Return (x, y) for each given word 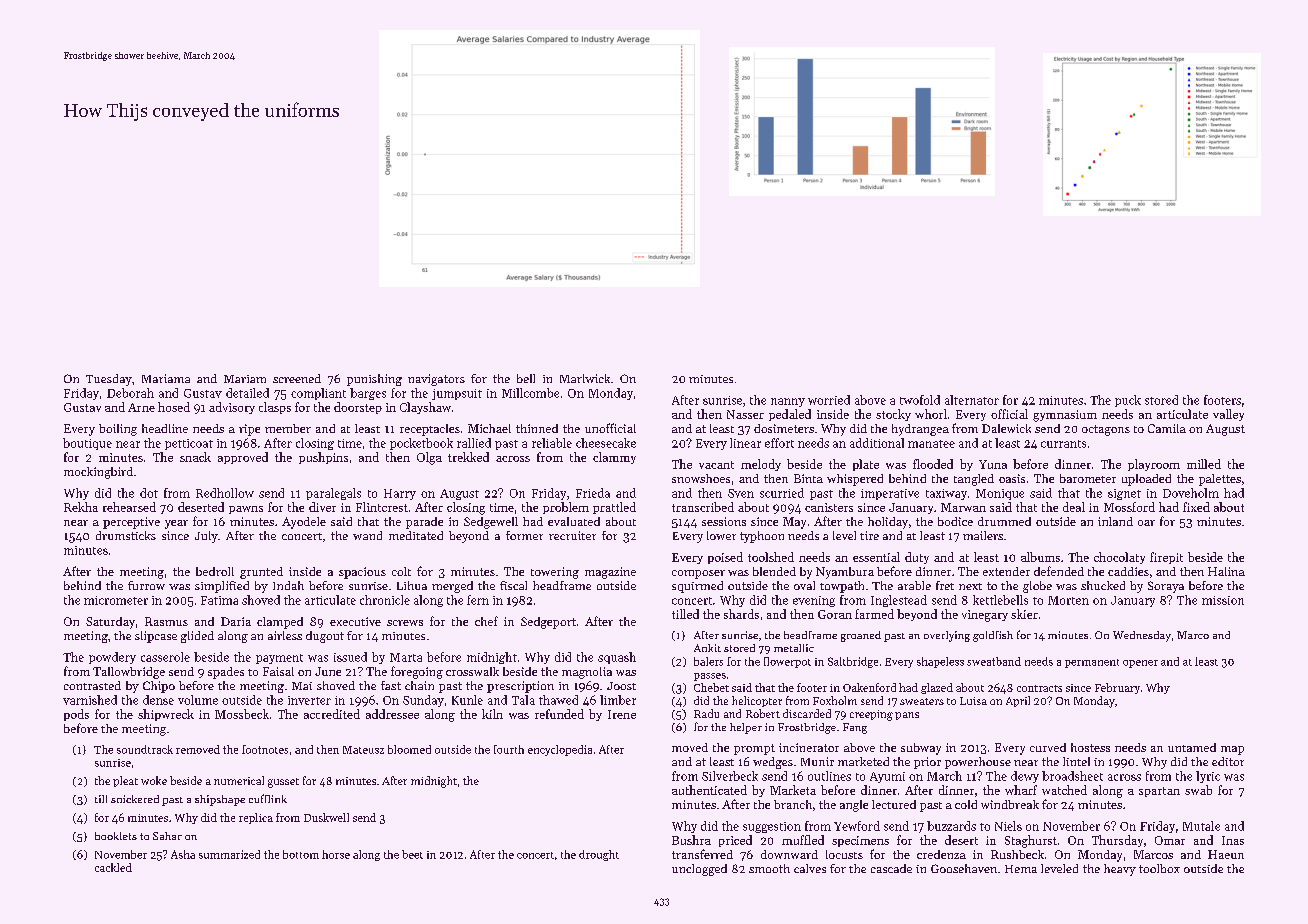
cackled (113, 867)
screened (297, 378)
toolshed (771, 557)
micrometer (116, 600)
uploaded (1146, 480)
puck (1128, 401)
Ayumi (887, 777)
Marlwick (585, 378)
